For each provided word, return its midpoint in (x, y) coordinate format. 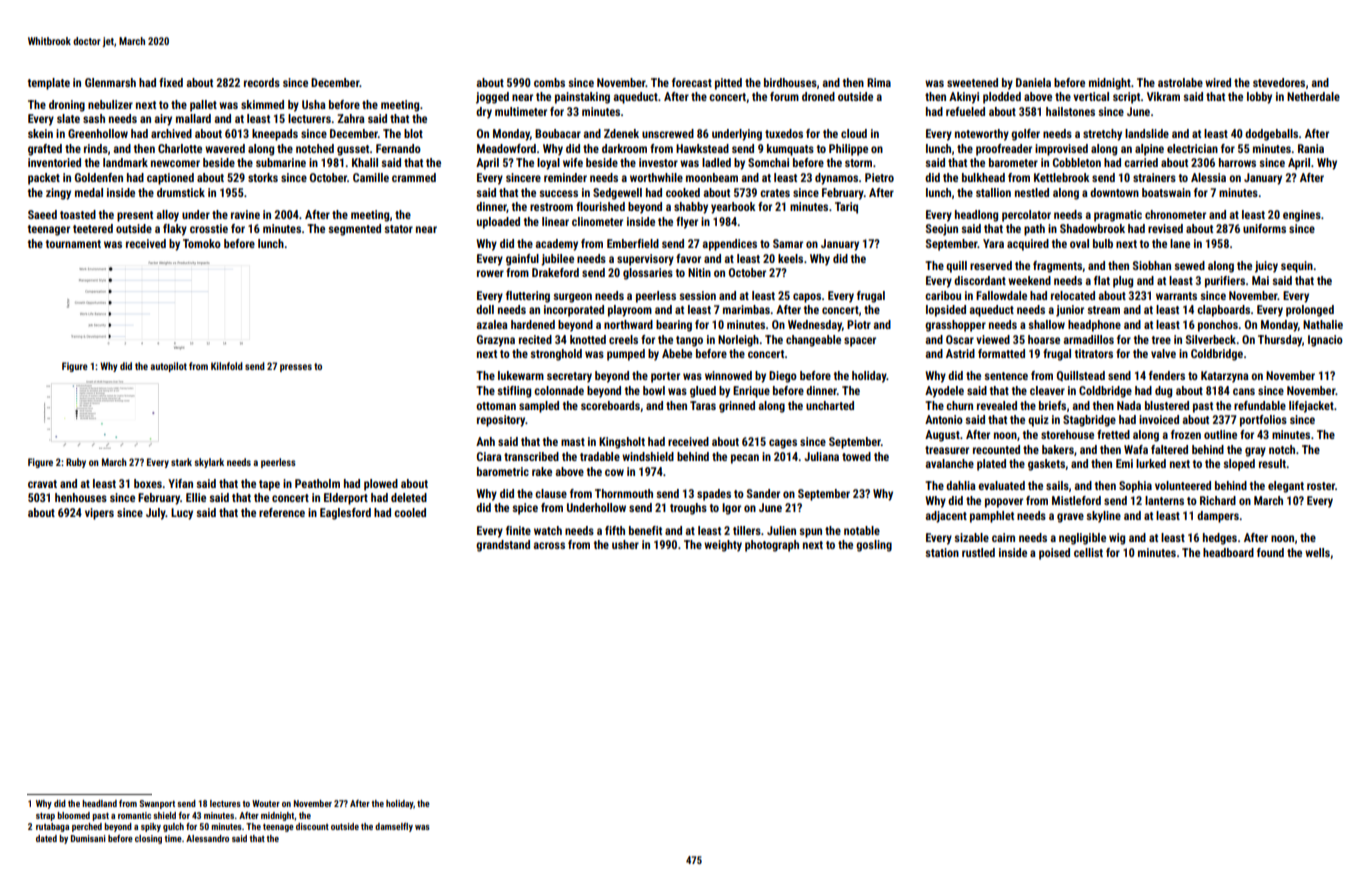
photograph (772, 546)
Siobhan (1152, 265)
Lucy (182, 514)
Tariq (846, 208)
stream (1103, 310)
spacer (860, 342)
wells (1317, 552)
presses (296, 368)
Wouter (266, 803)
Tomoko (202, 243)
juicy (1266, 267)
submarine (281, 162)
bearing (674, 326)
